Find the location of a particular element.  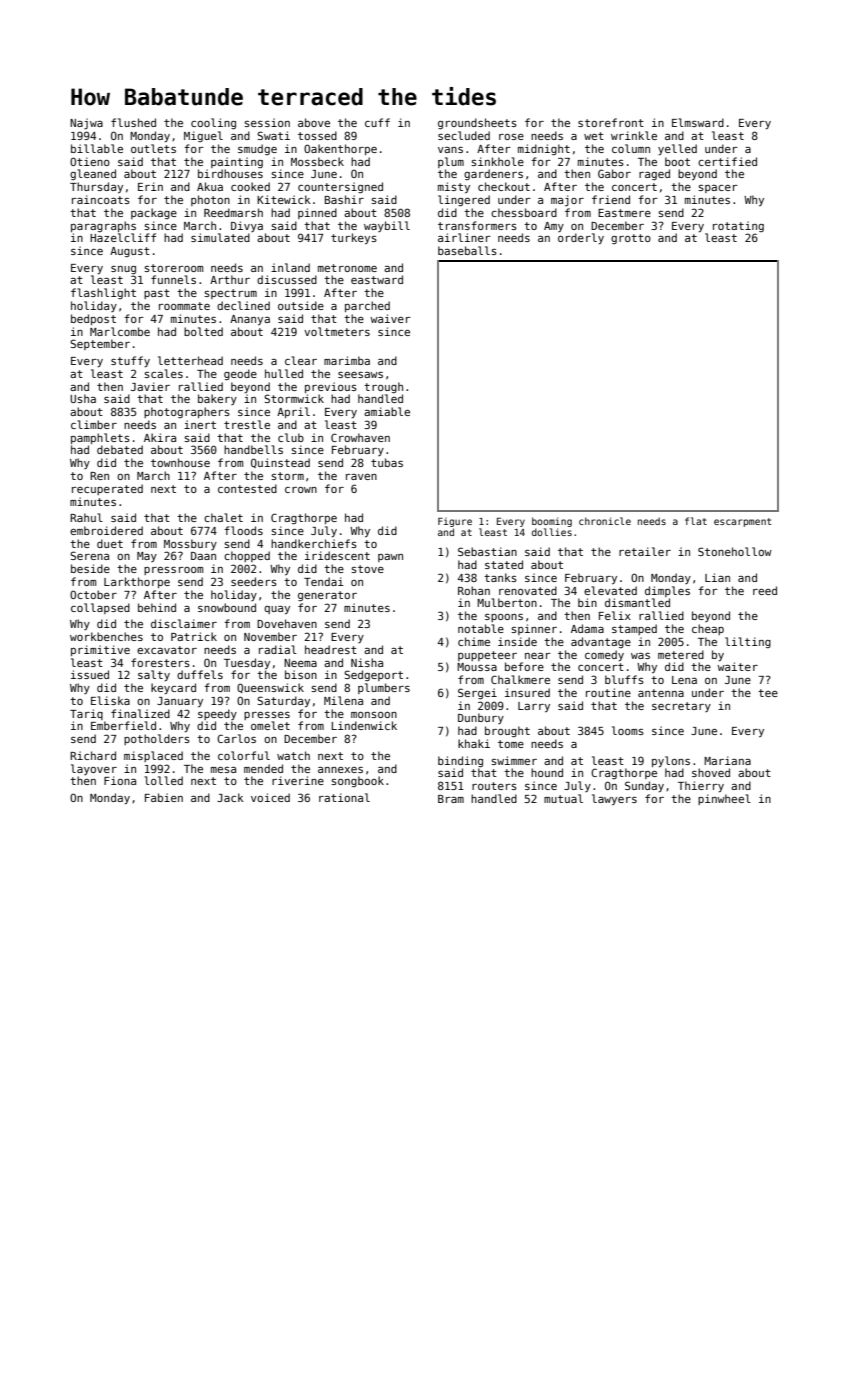

Javier is located at coordinates (150, 386).
